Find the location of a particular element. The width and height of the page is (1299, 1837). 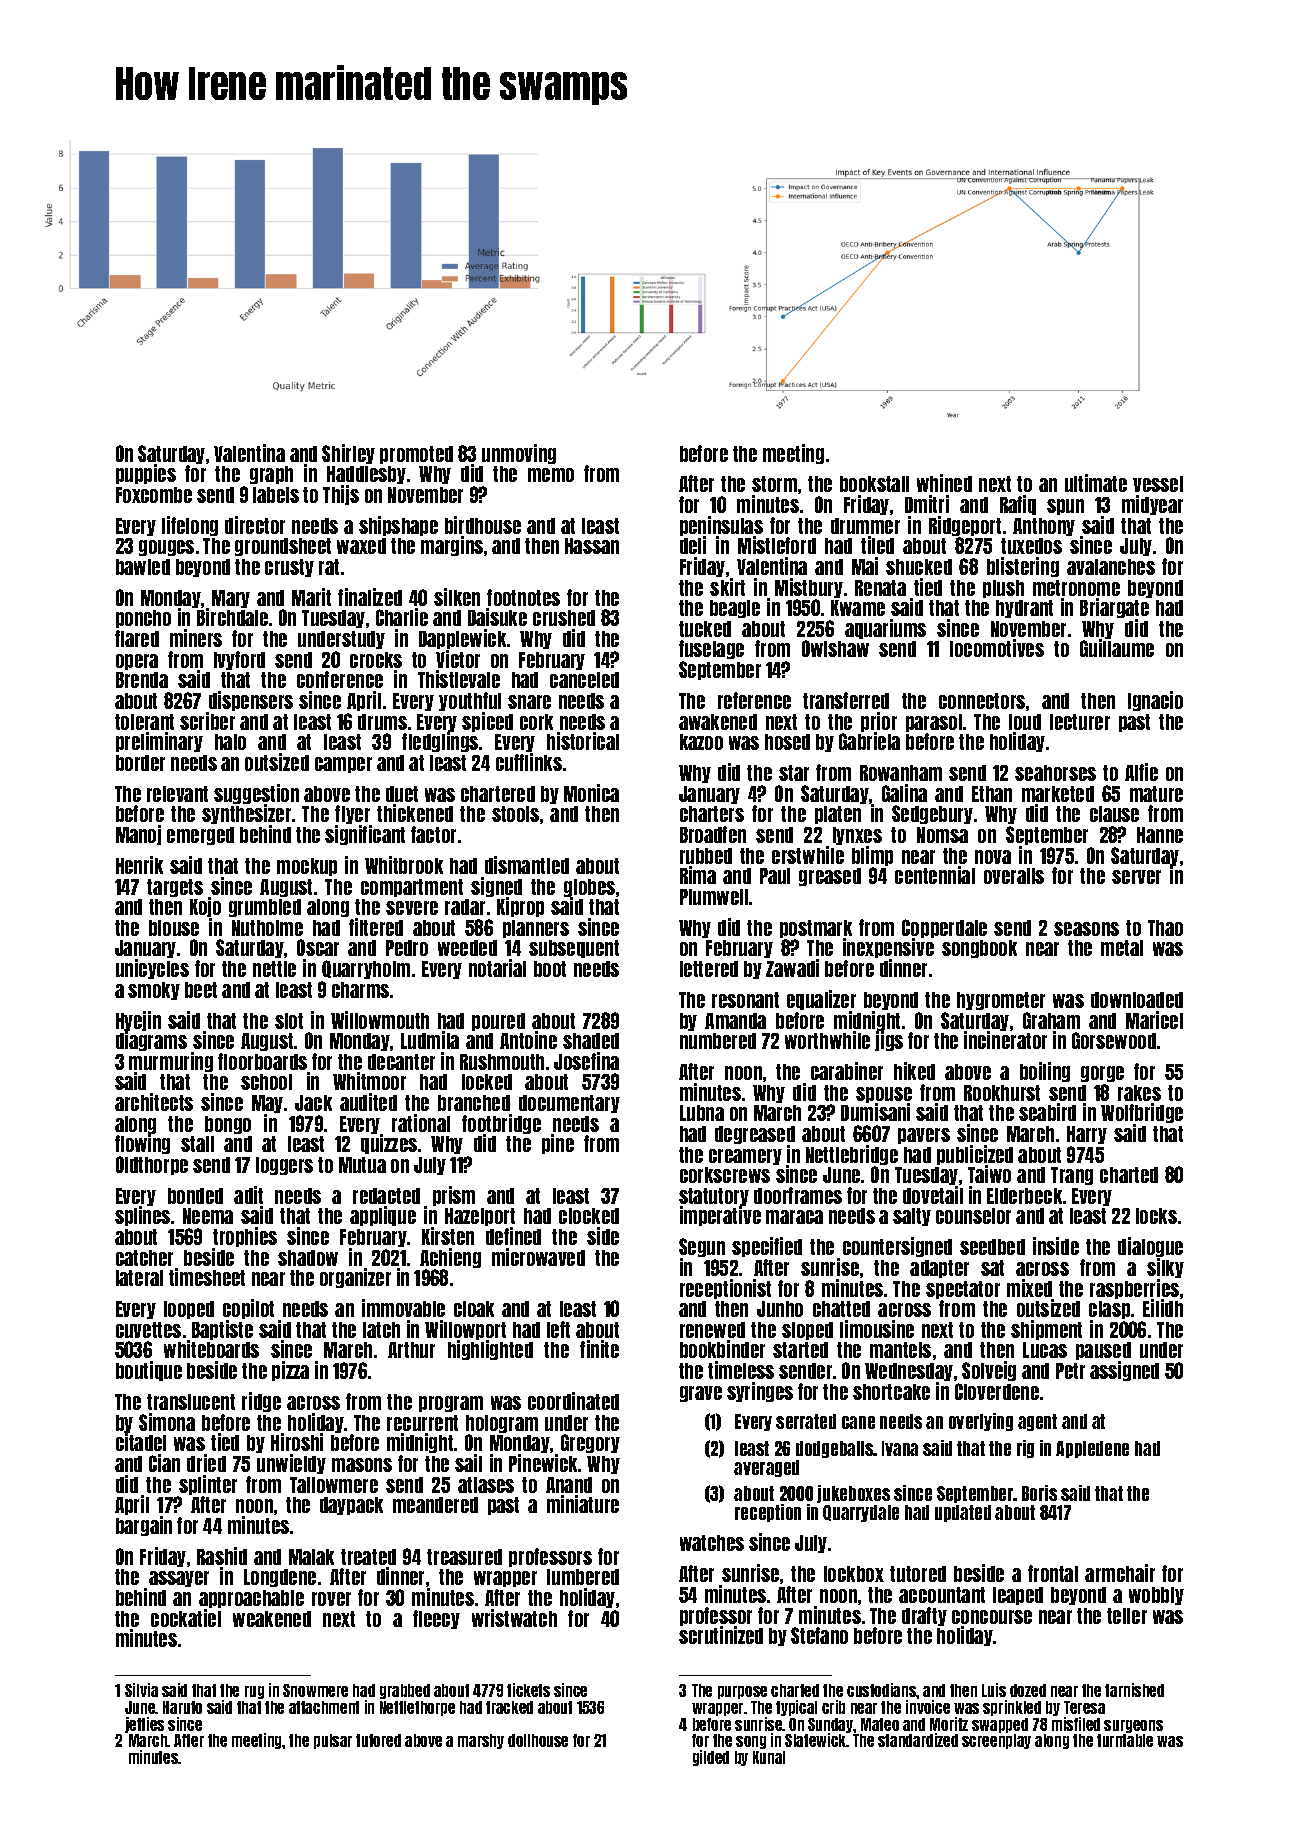

promoted is located at coordinates (416, 455).
